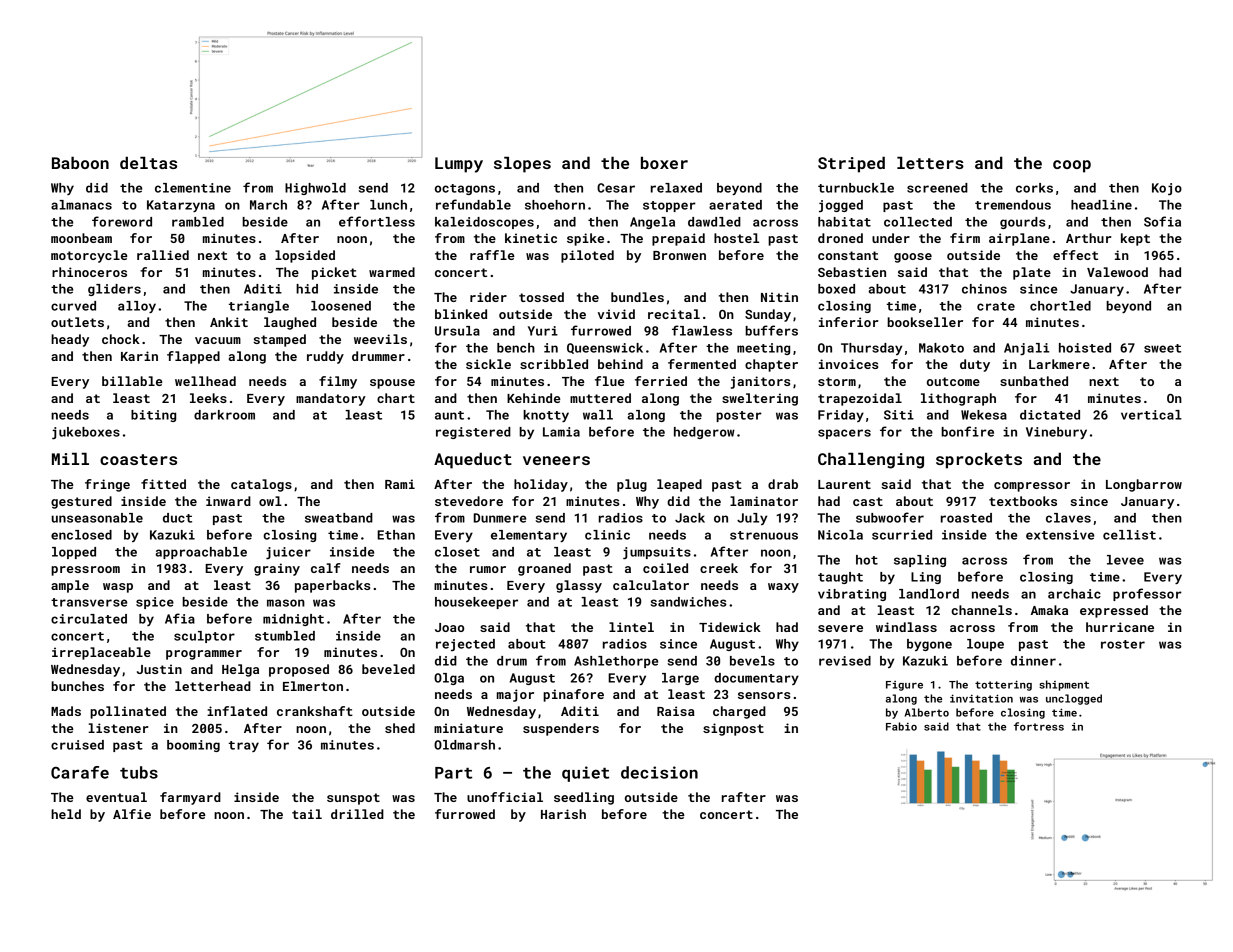 Image resolution: width=1233 pixels, height=952 pixels. Describe the element at coordinates (81, 502) in the screenshot. I see `gestured` at that location.
